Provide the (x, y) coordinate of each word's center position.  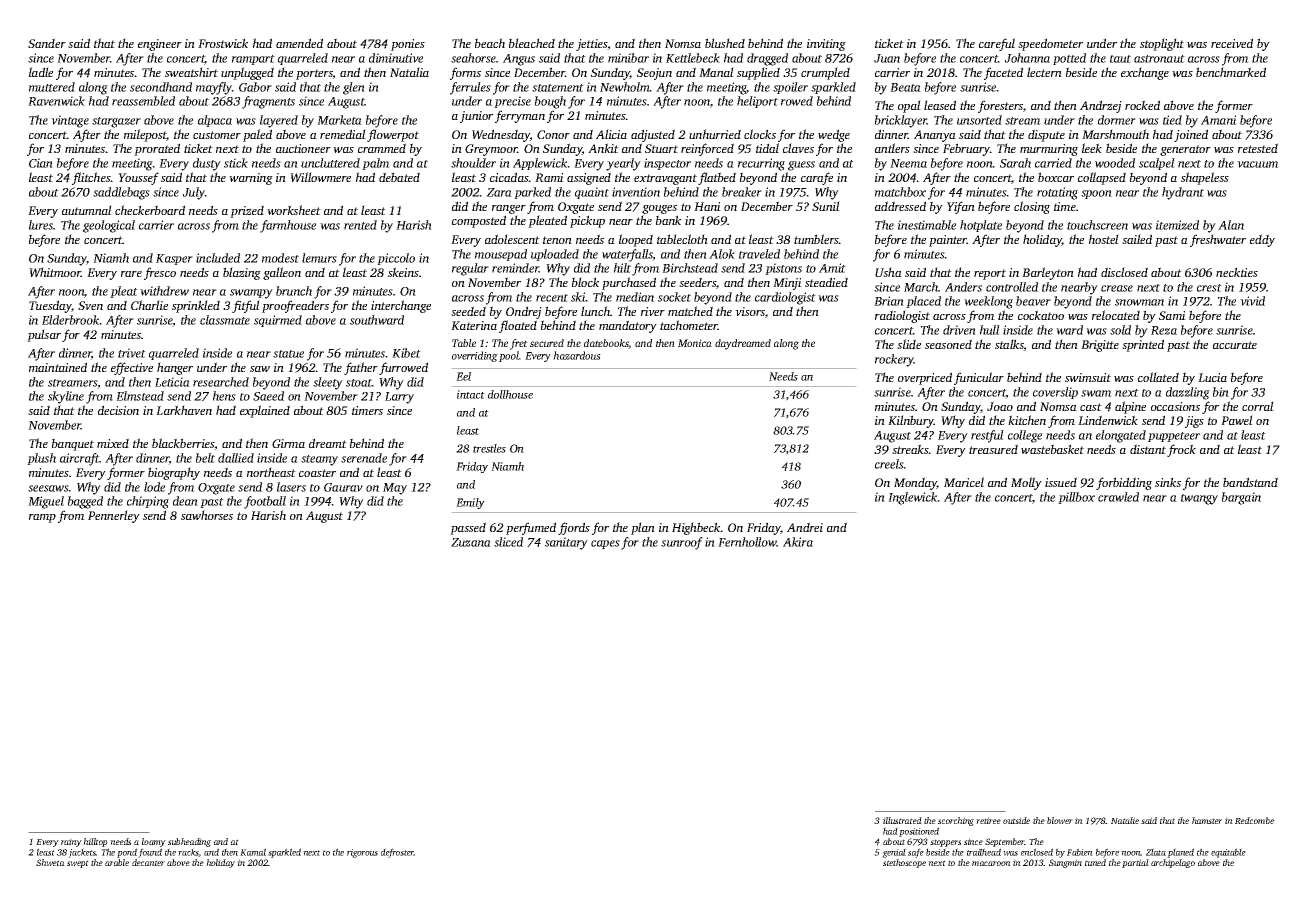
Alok (722, 254)
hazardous (577, 355)
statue (288, 354)
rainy (71, 842)
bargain (1241, 498)
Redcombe (1254, 820)
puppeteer (1174, 437)
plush (41, 459)
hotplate (981, 226)
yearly (623, 164)
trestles (489, 448)
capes (605, 544)
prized (247, 211)
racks (188, 852)
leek (1092, 148)
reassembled (143, 101)
